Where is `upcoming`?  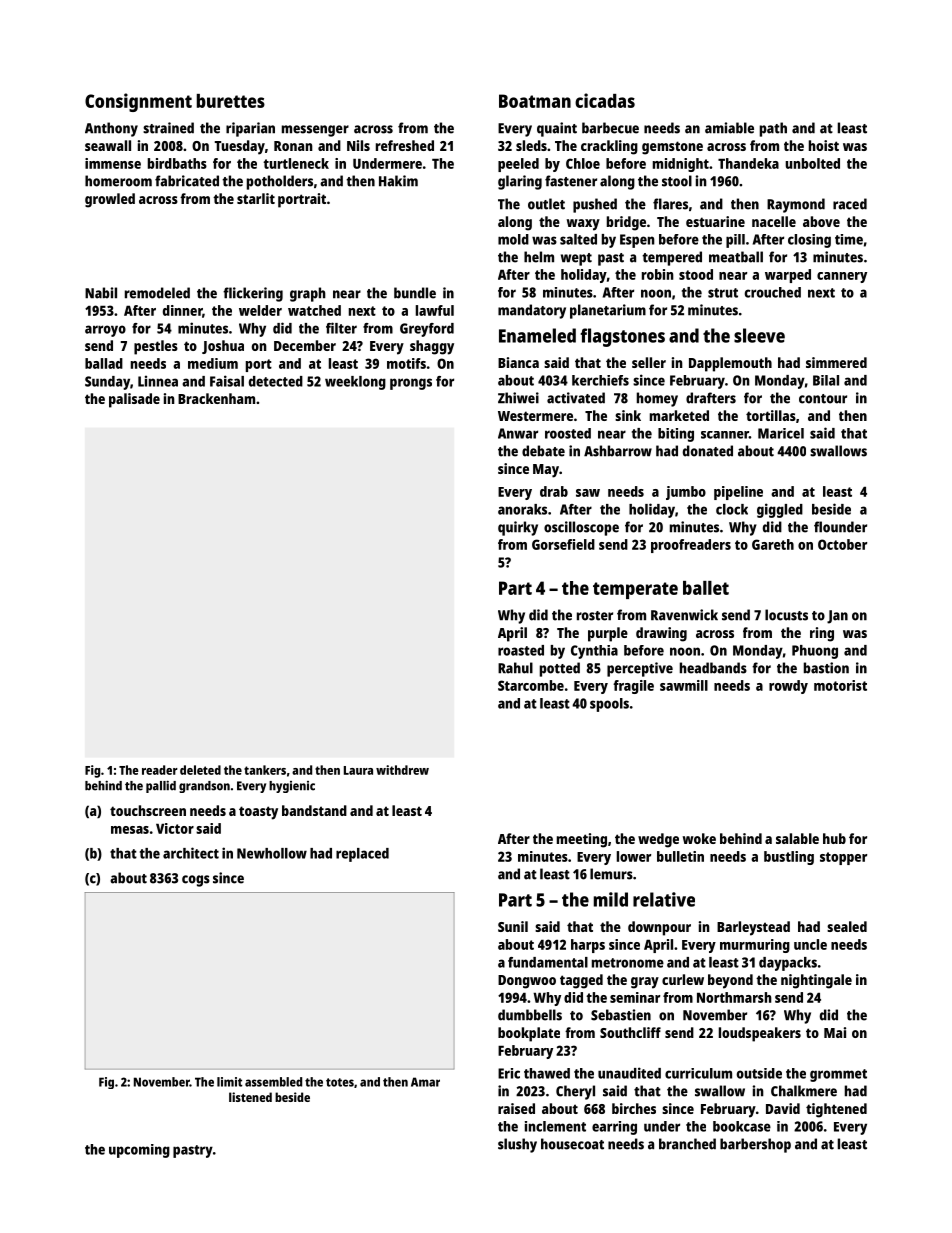 upcoming is located at coordinates (139, 1151).
